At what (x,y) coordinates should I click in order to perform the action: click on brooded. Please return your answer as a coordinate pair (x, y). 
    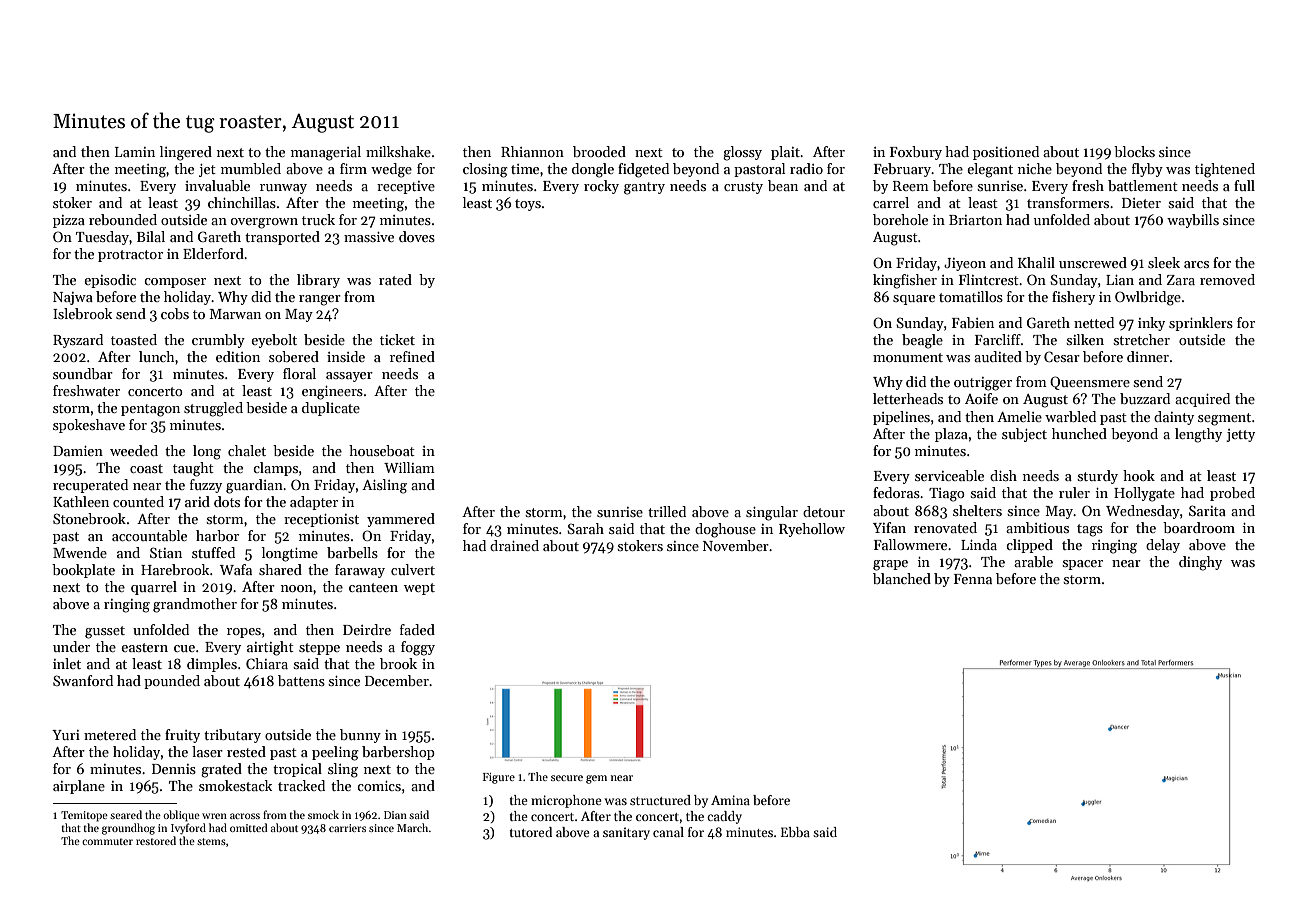
    Looking at the image, I should click on (599, 151).
